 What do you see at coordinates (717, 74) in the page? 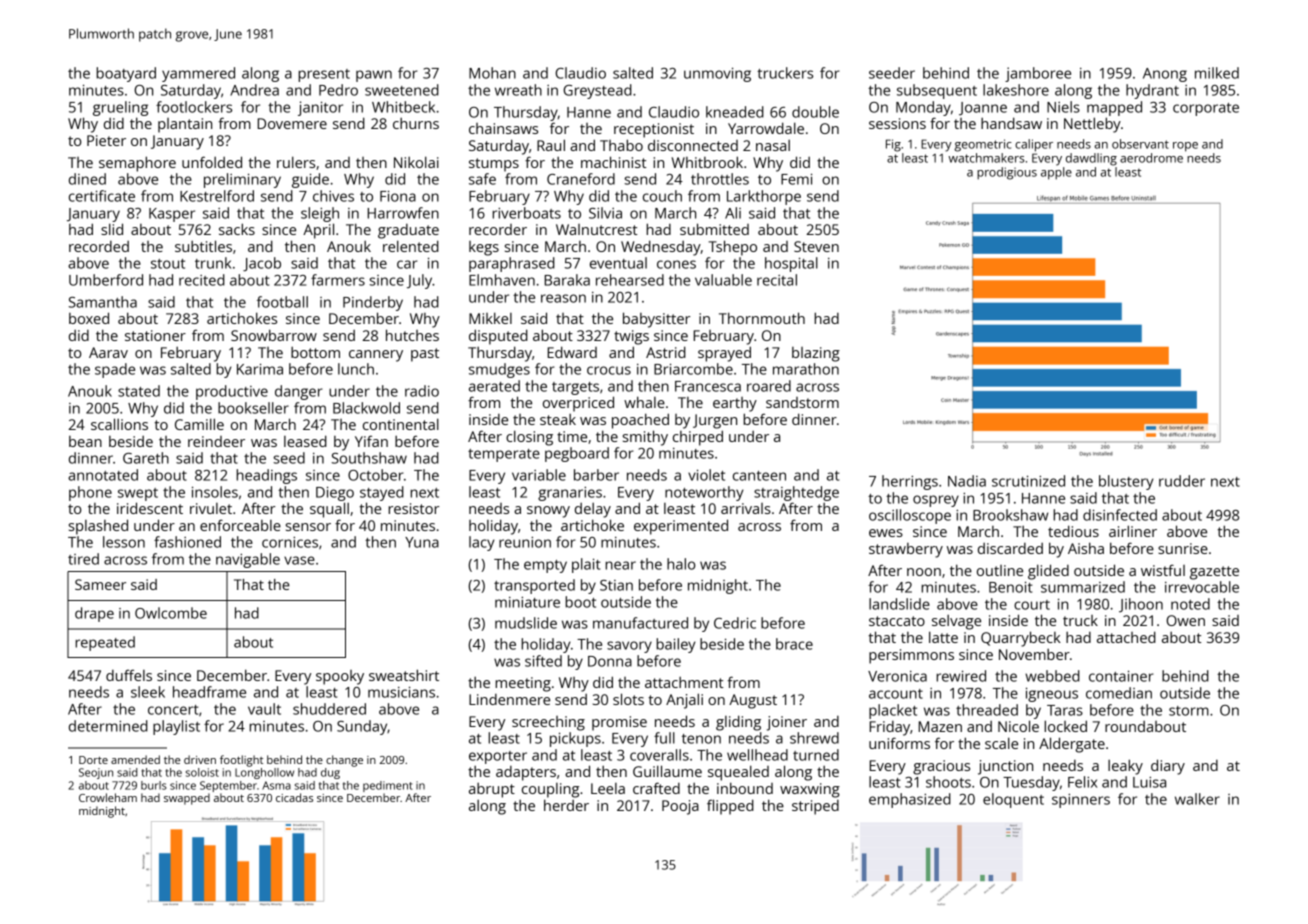
I see `unmoving` at bounding box center [717, 74].
